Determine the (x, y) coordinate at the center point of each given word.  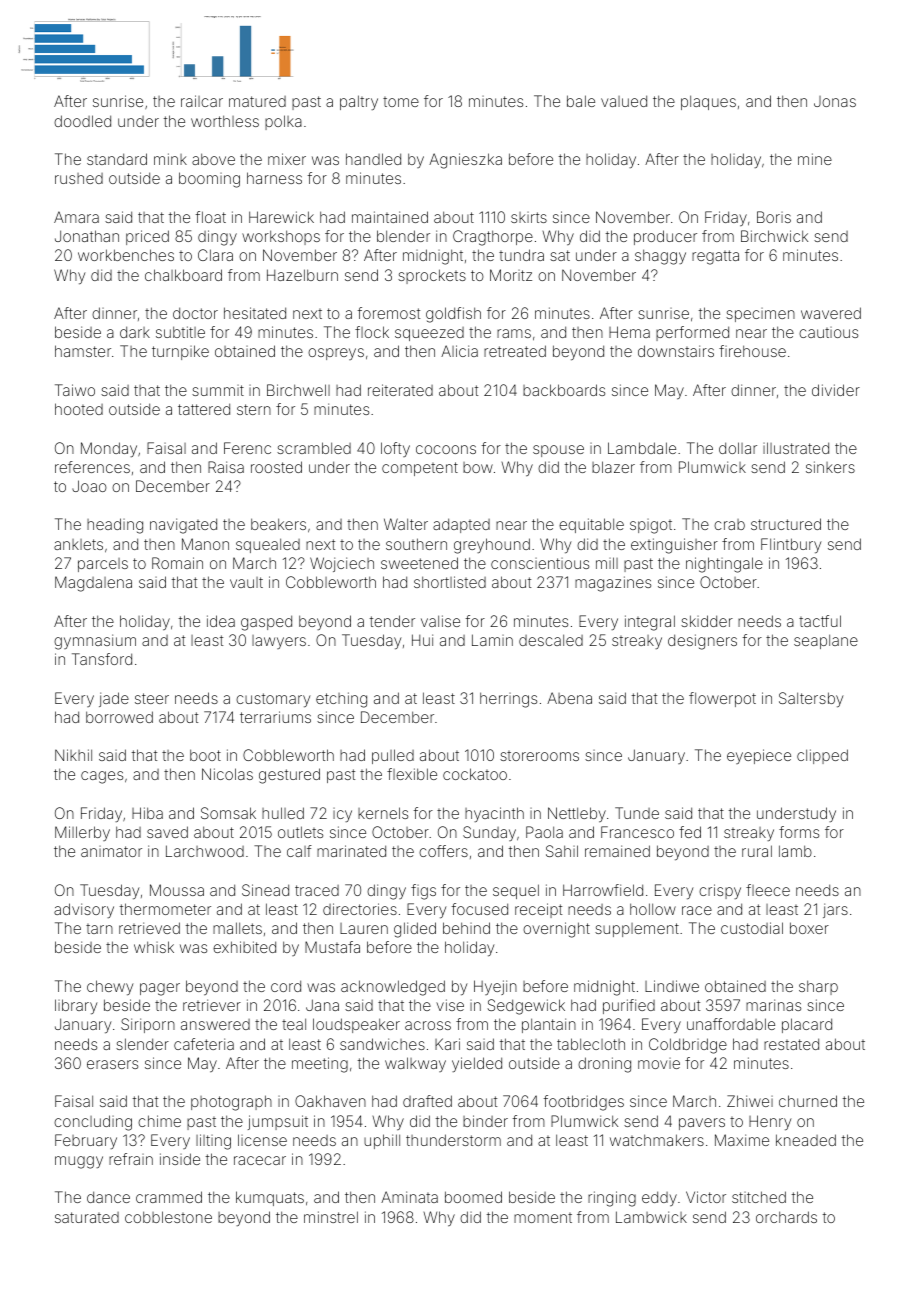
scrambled (314, 448)
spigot (651, 526)
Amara (76, 217)
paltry (359, 102)
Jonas (835, 101)
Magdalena (93, 584)
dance (108, 1197)
